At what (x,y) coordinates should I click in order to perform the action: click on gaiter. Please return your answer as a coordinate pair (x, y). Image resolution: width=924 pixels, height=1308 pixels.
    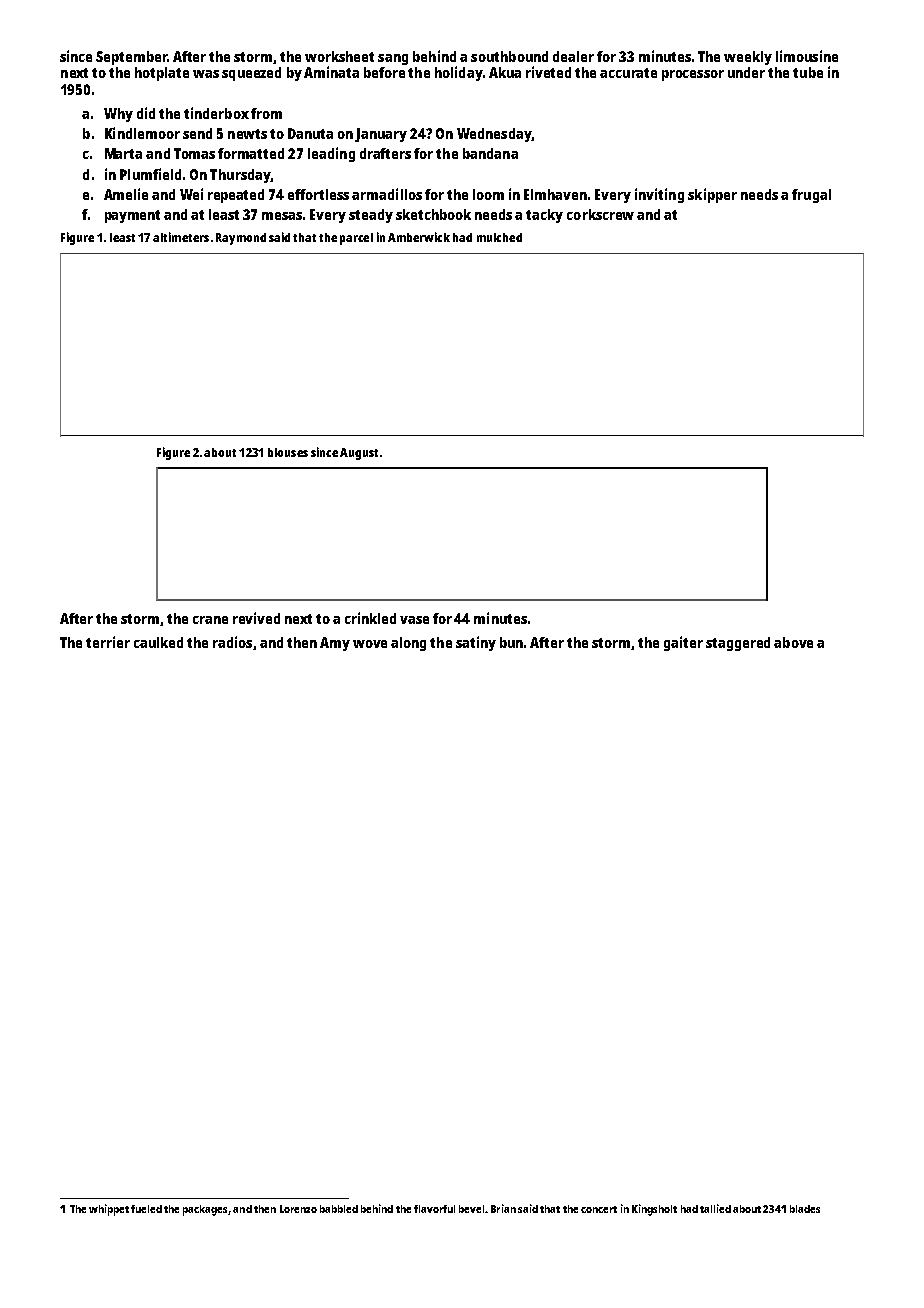
    Looking at the image, I should click on (683, 643).
